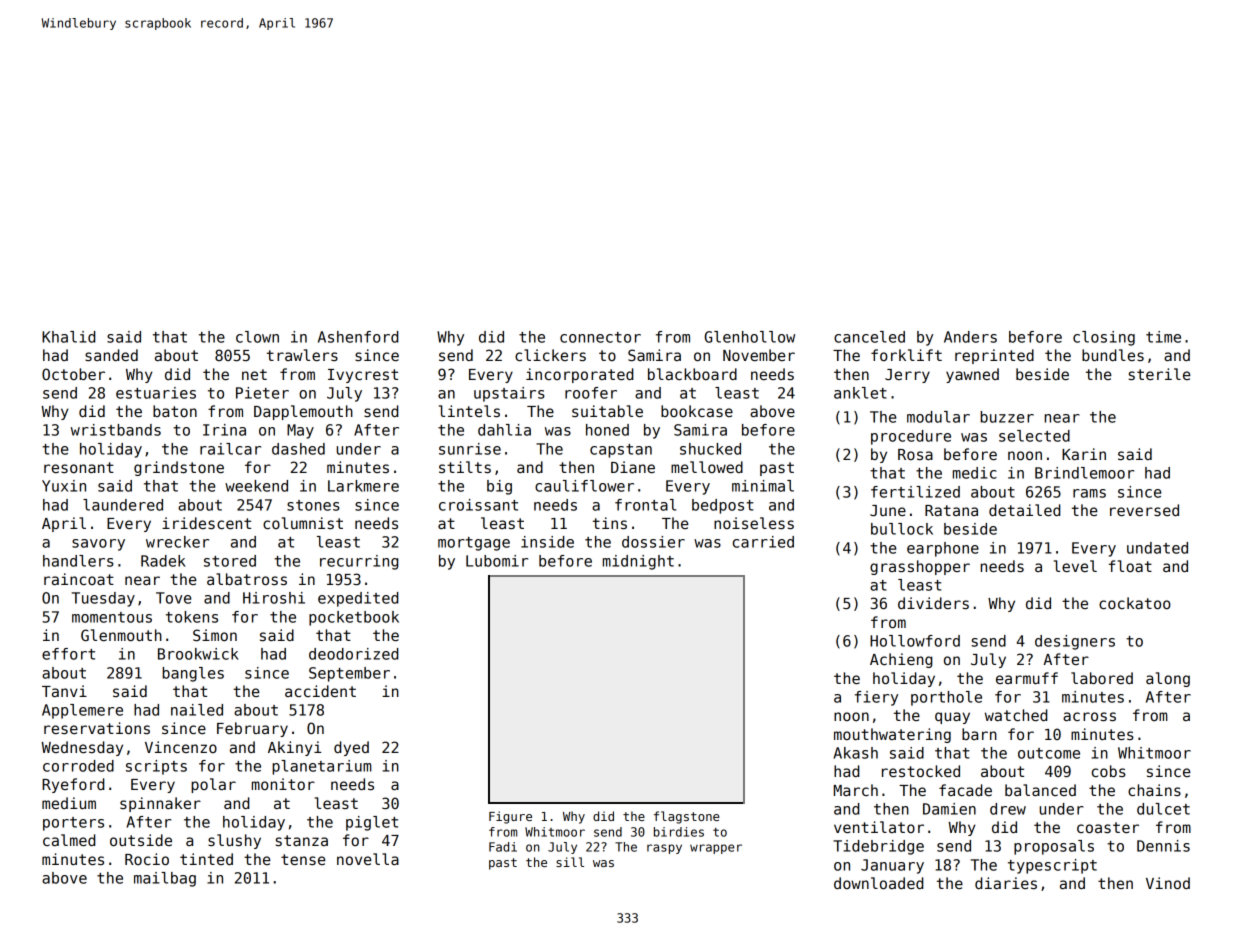  I want to click on Glenhollow, so click(750, 337).
